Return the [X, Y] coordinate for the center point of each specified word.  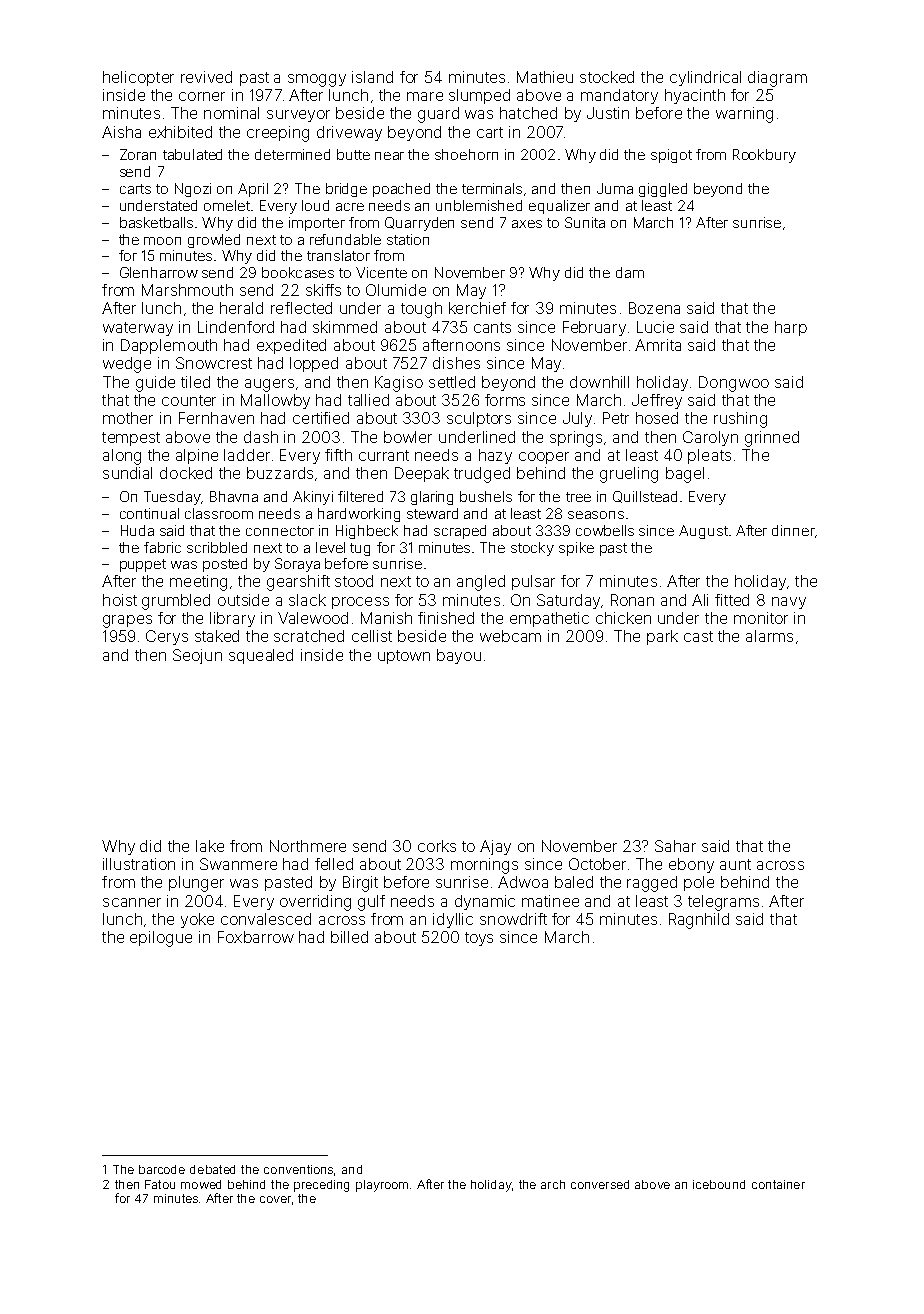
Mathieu [545, 77]
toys [479, 939]
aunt [735, 864]
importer [317, 224]
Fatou [160, 1184]
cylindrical [705, 78]
